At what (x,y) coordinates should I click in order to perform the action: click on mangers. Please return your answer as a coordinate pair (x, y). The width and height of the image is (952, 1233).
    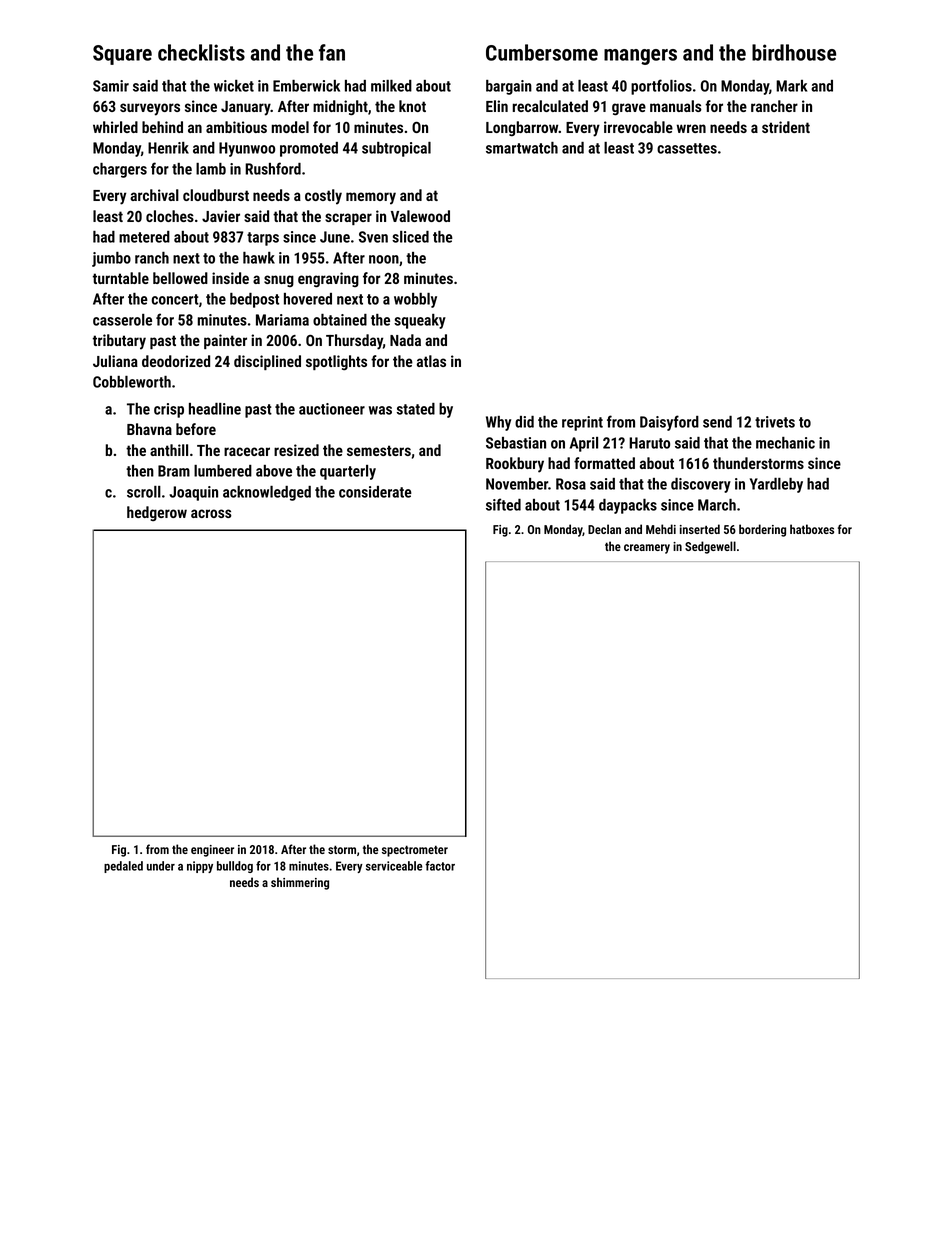
    Looking at the image, I should click on (640, 57).
